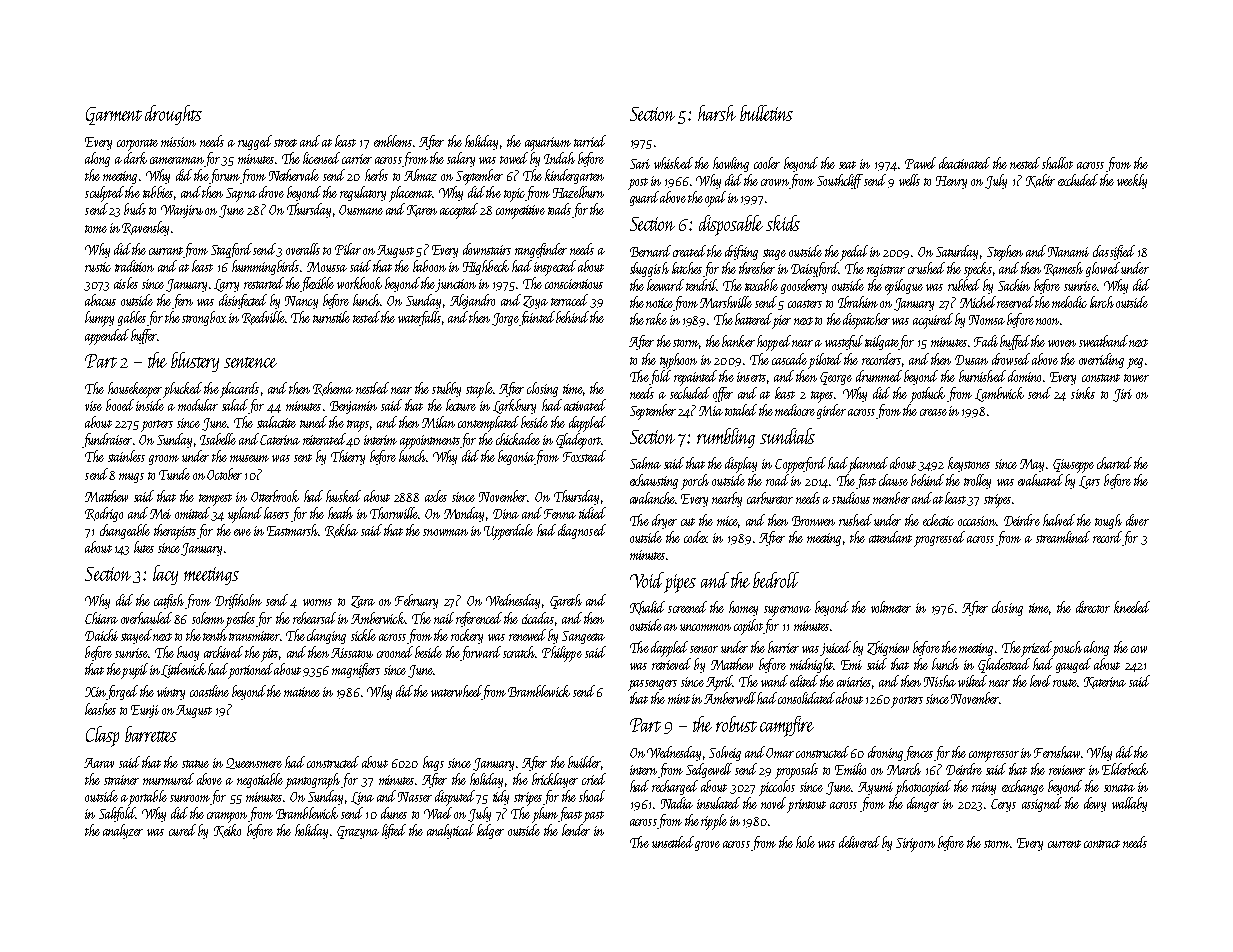 This screenshot has width=1233, height=952. Describe the element at coordinates (977, 481) in the screenshot. I see `trolley` at that location.
